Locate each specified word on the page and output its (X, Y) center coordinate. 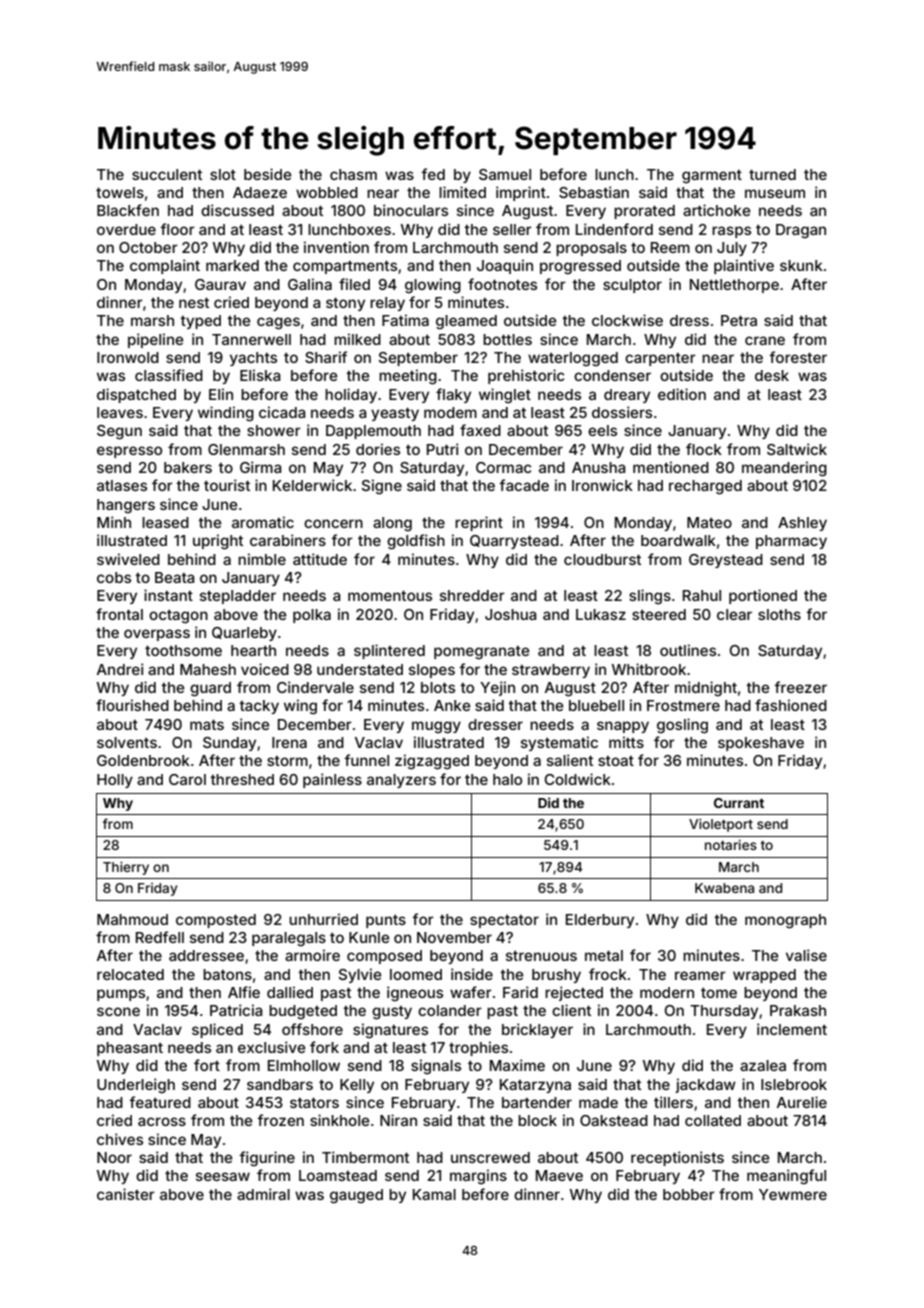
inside (472, 974)
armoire (312, 955)
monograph (785, 921)
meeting (408, 377)
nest (194, 302)
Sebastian (594, 192)
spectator (504, 921)
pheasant (130, 1049)
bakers (188, 467)
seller (512, 229)
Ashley (802, 524)
